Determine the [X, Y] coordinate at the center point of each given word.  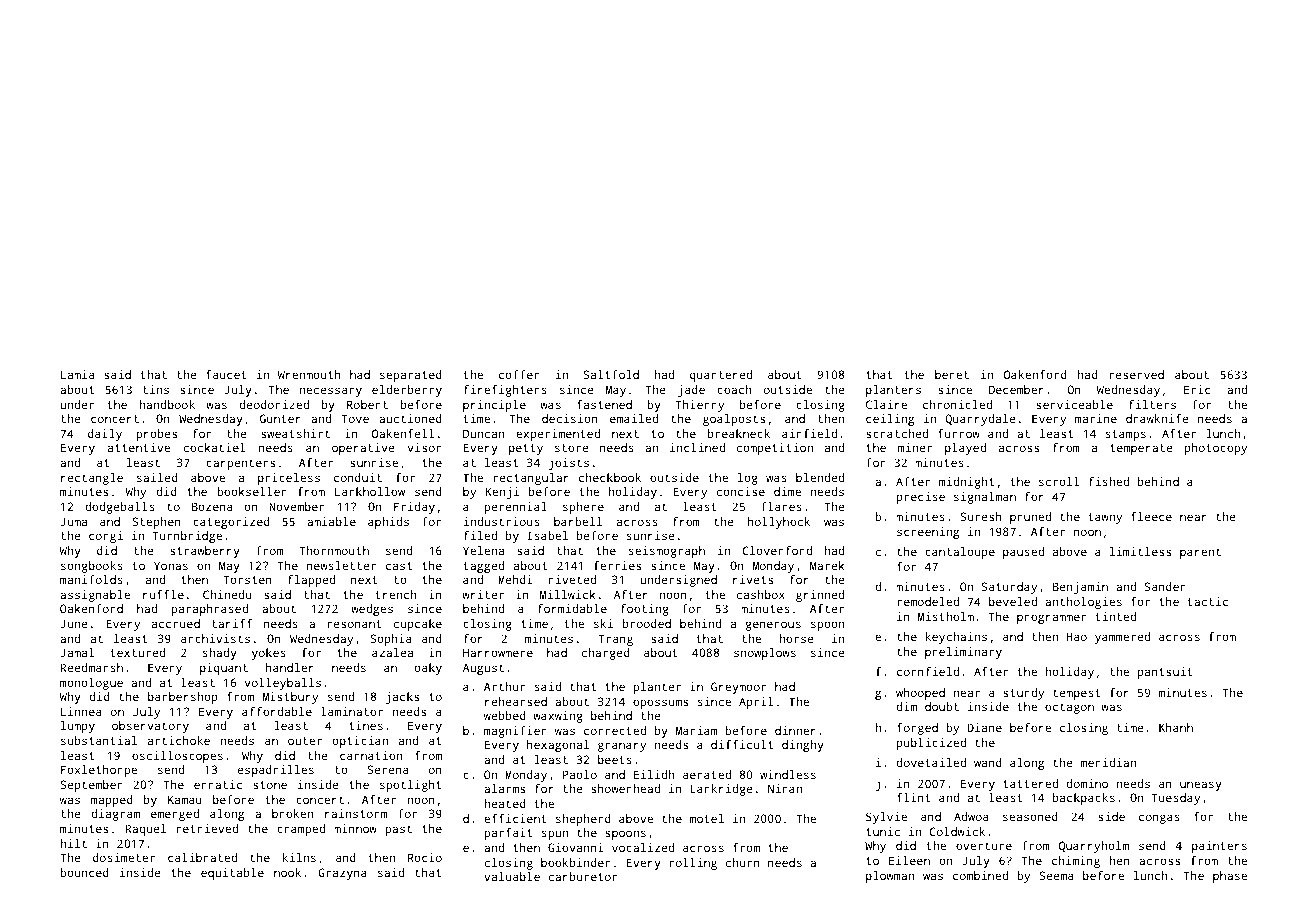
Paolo [580, 774]
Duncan [483, 433]
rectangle [92, 479]
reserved [1136, 374]
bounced [84, 872]
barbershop [183, 698]
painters [1219, 847]
